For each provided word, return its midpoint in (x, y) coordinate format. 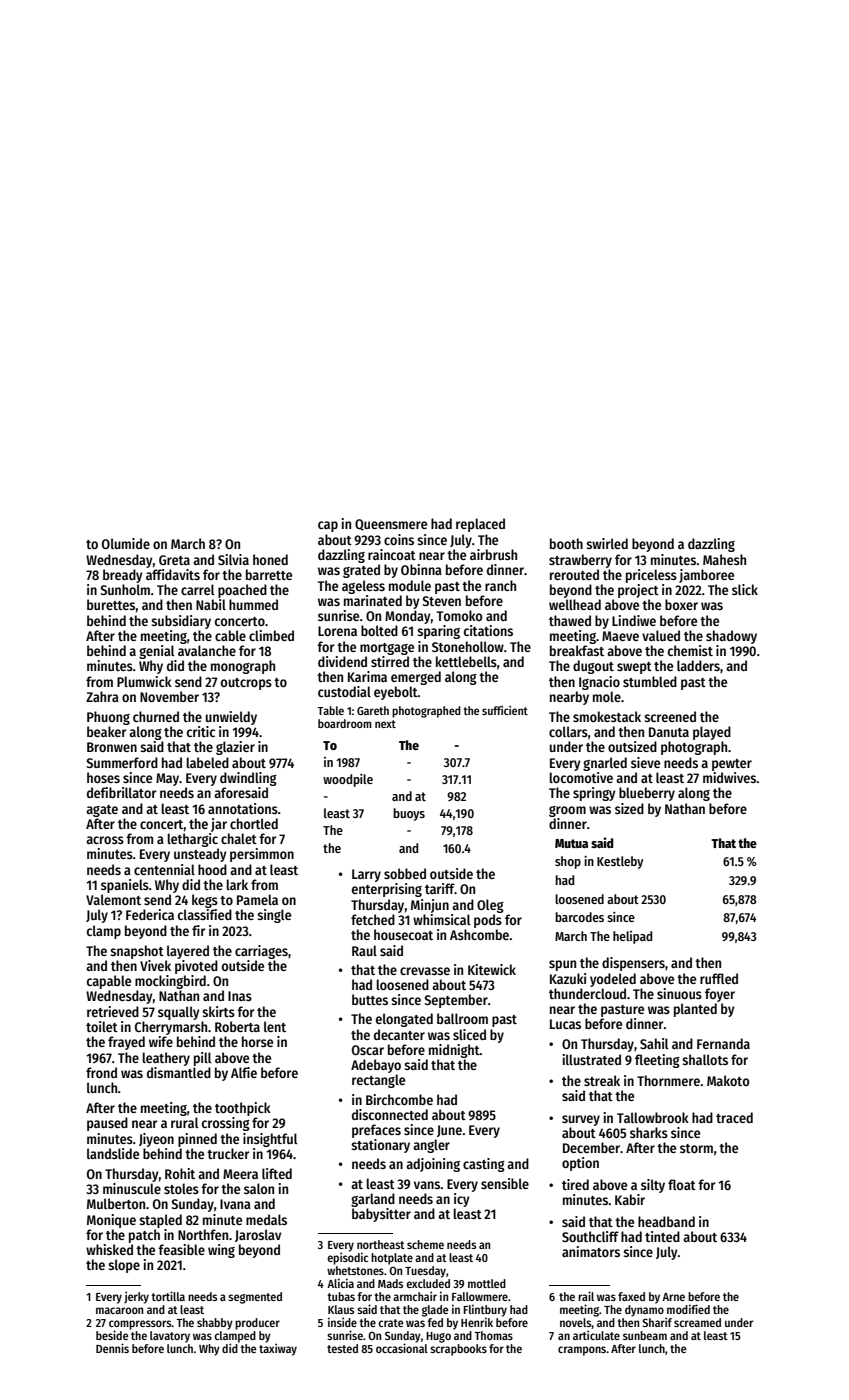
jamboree (706, 576)
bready (123, 576)
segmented (255, 1298)
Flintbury (485, 1310)
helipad (632, 937)
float (682, 1184)
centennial (164, 869)
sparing (438, 632)
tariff (440, 888)
